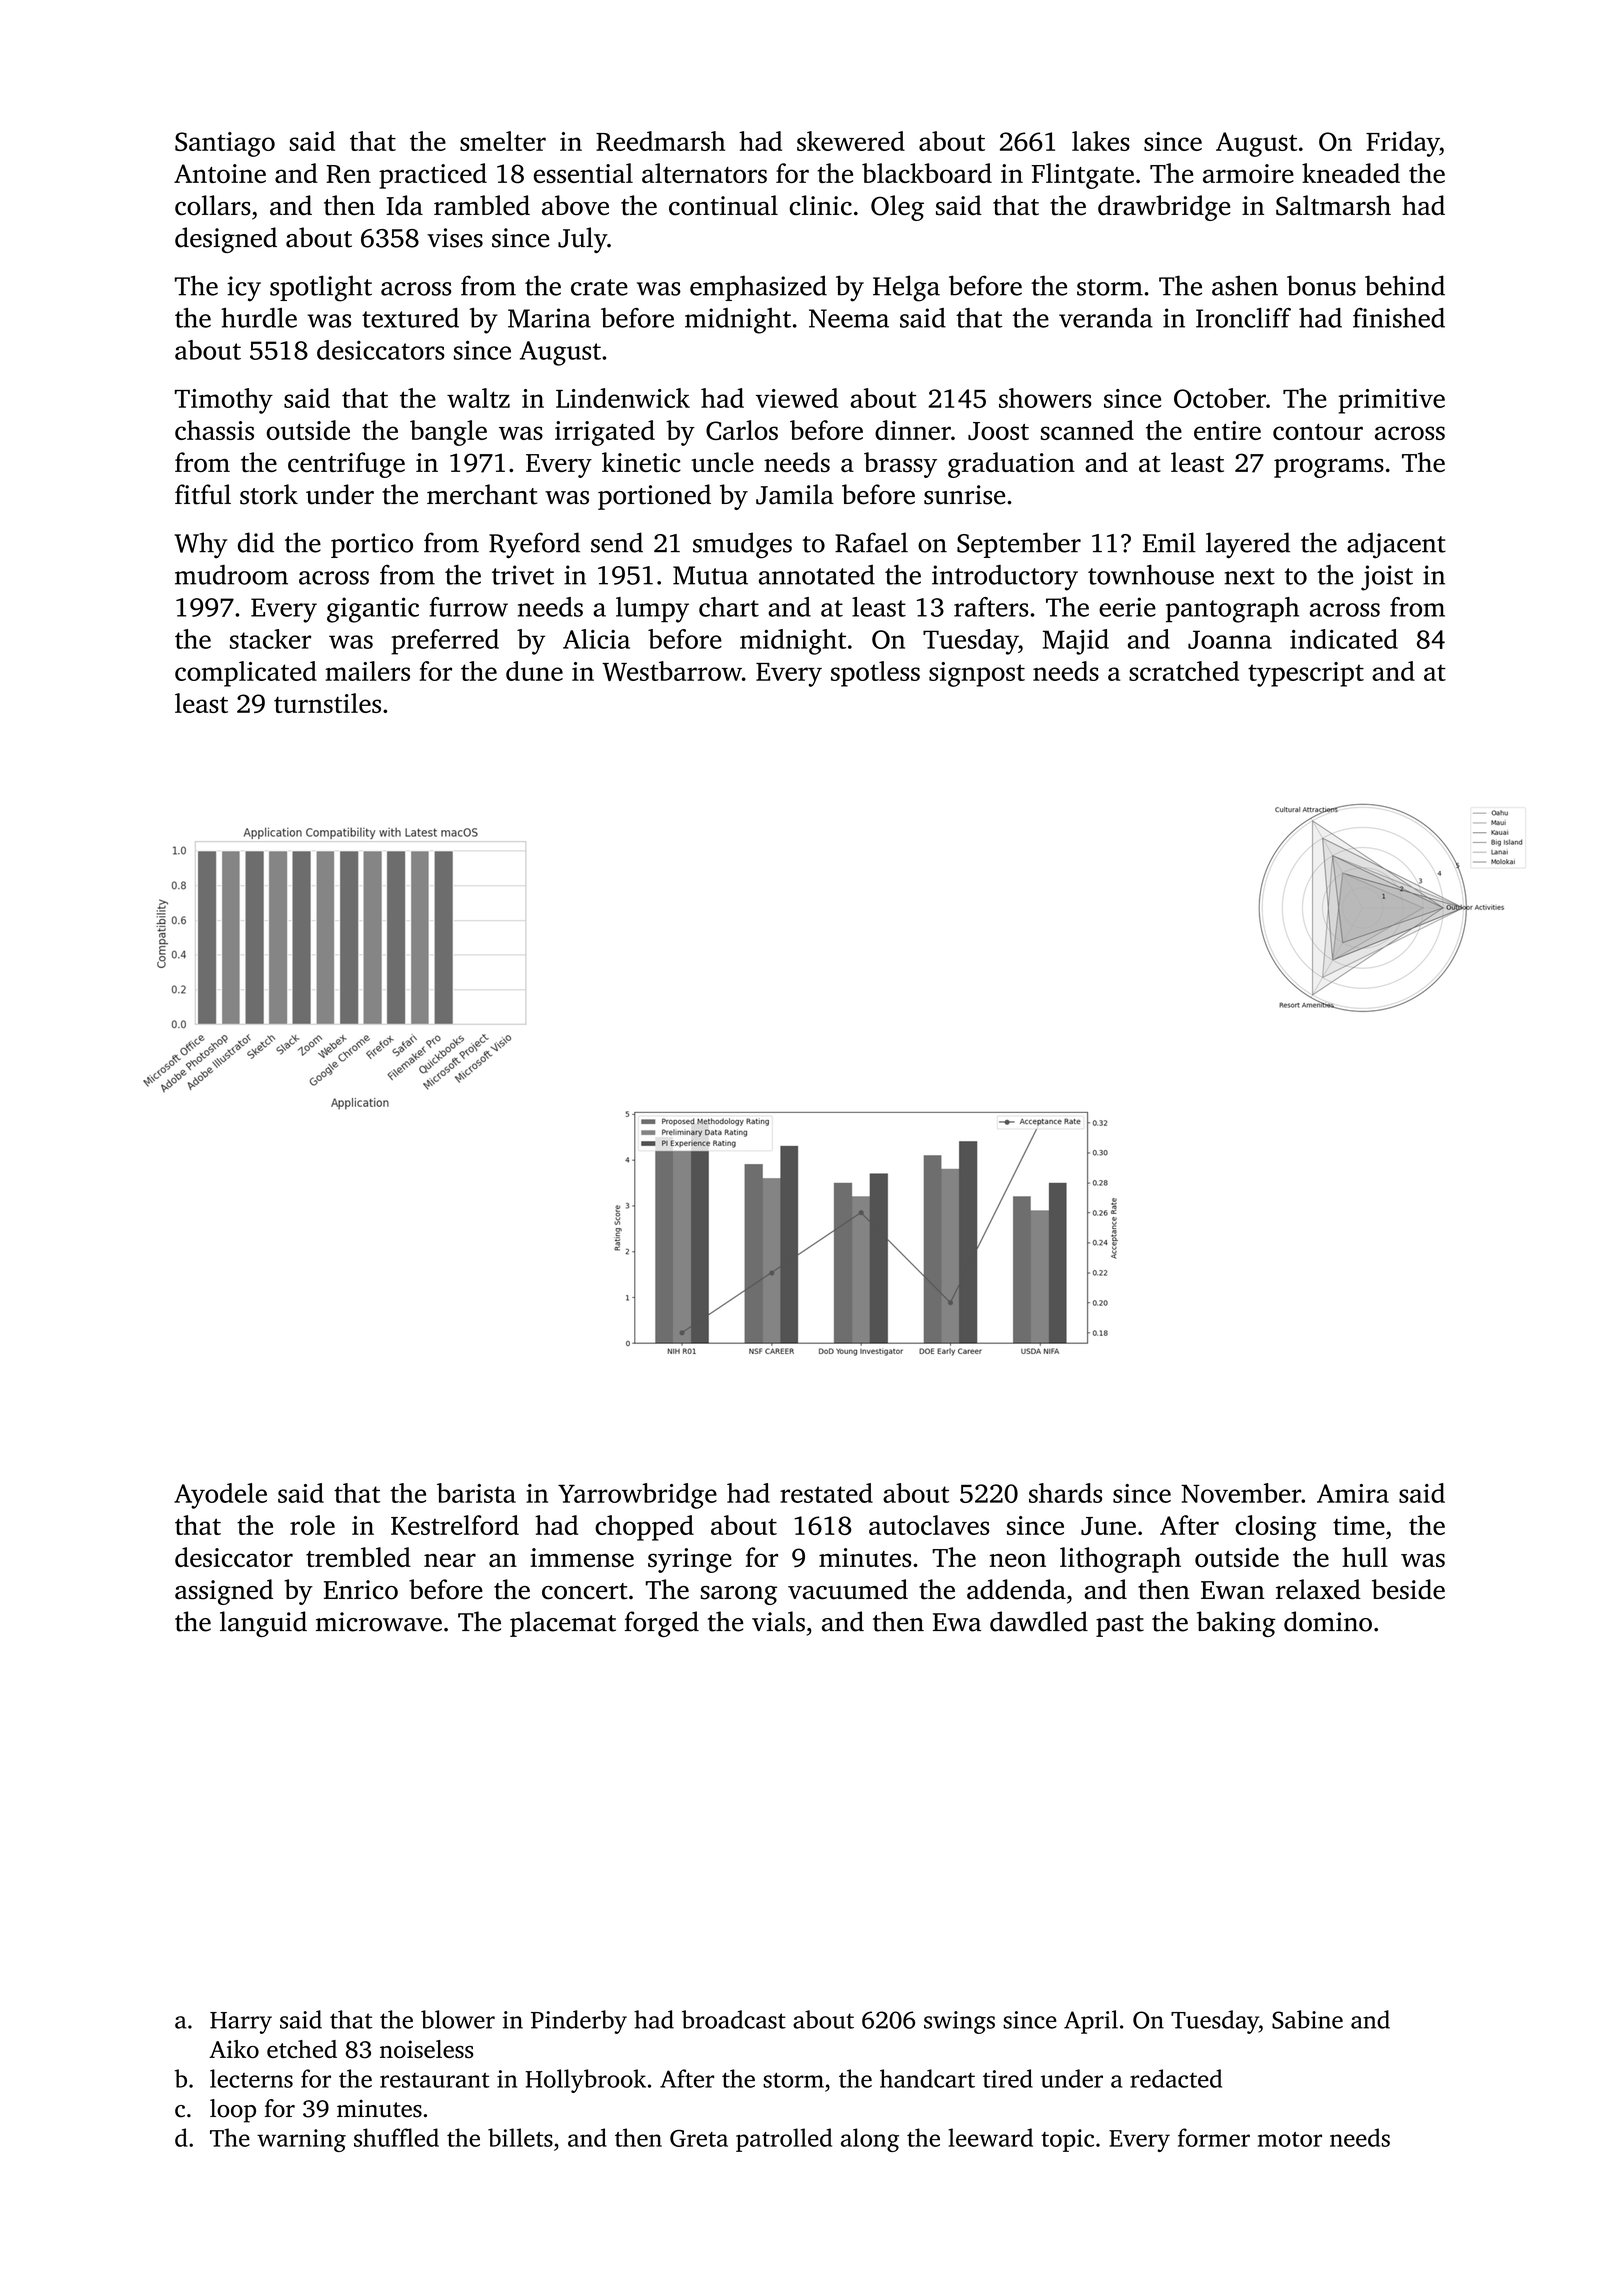 The image size is (1620, 2292). I want to click on scratched, so click(1184, 671).
